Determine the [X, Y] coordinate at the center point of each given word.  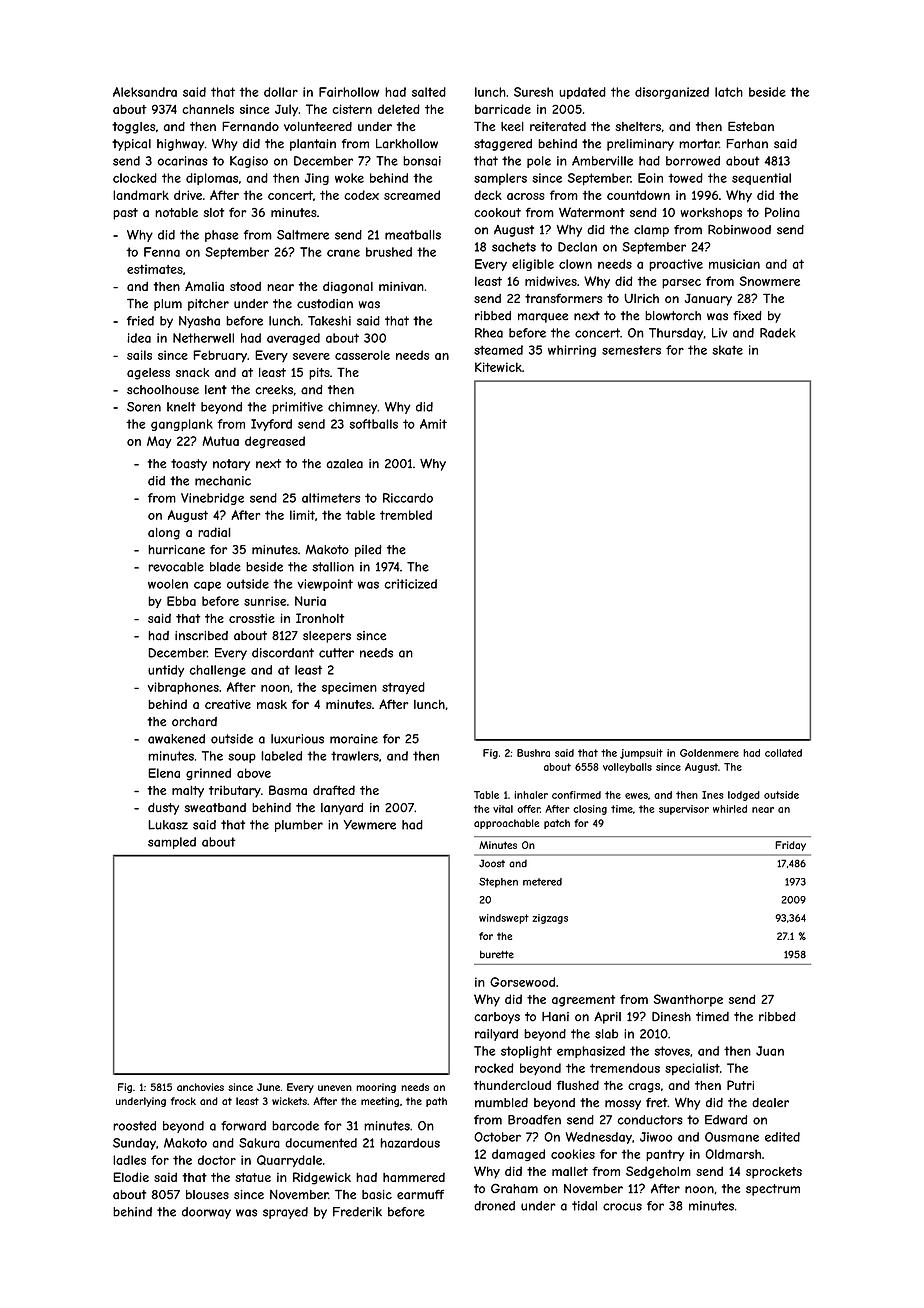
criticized [410, 584]
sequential [761, 179]
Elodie [131, 1177]
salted [429, 92]
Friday [790, 846]
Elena [164, 773]
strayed [403, 688]
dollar [281, 92]
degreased [275, 442]
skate [727, 350]
